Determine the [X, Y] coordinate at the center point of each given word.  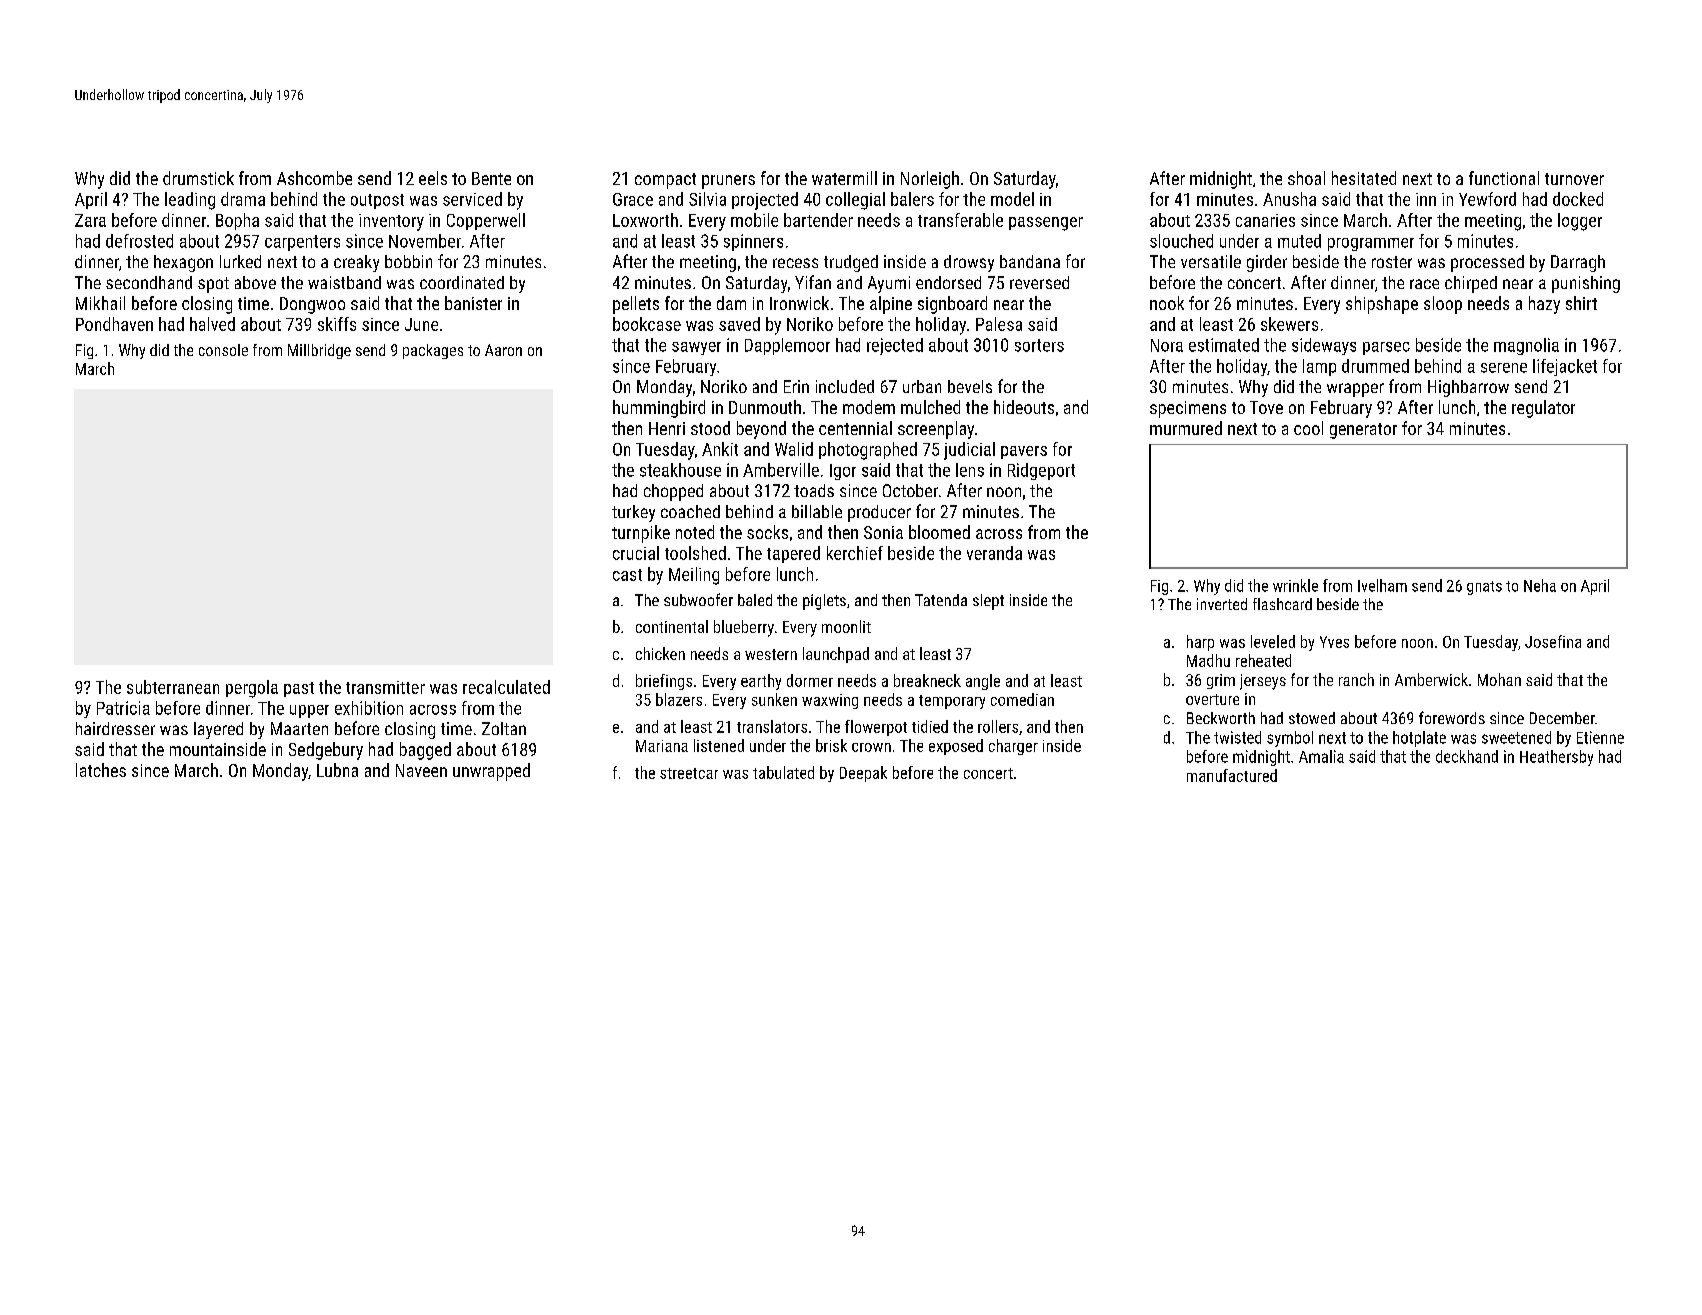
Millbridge [319, 351]
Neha [1540, 585]
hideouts [1024, 407]
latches [101, 770]
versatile [1211, 261]
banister [473, 303]
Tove [1266, 407]
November [425, 241]
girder [1267, 263]
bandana [1030, 261]
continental [672, 626]
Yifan [813, 282]
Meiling [694, 576]
